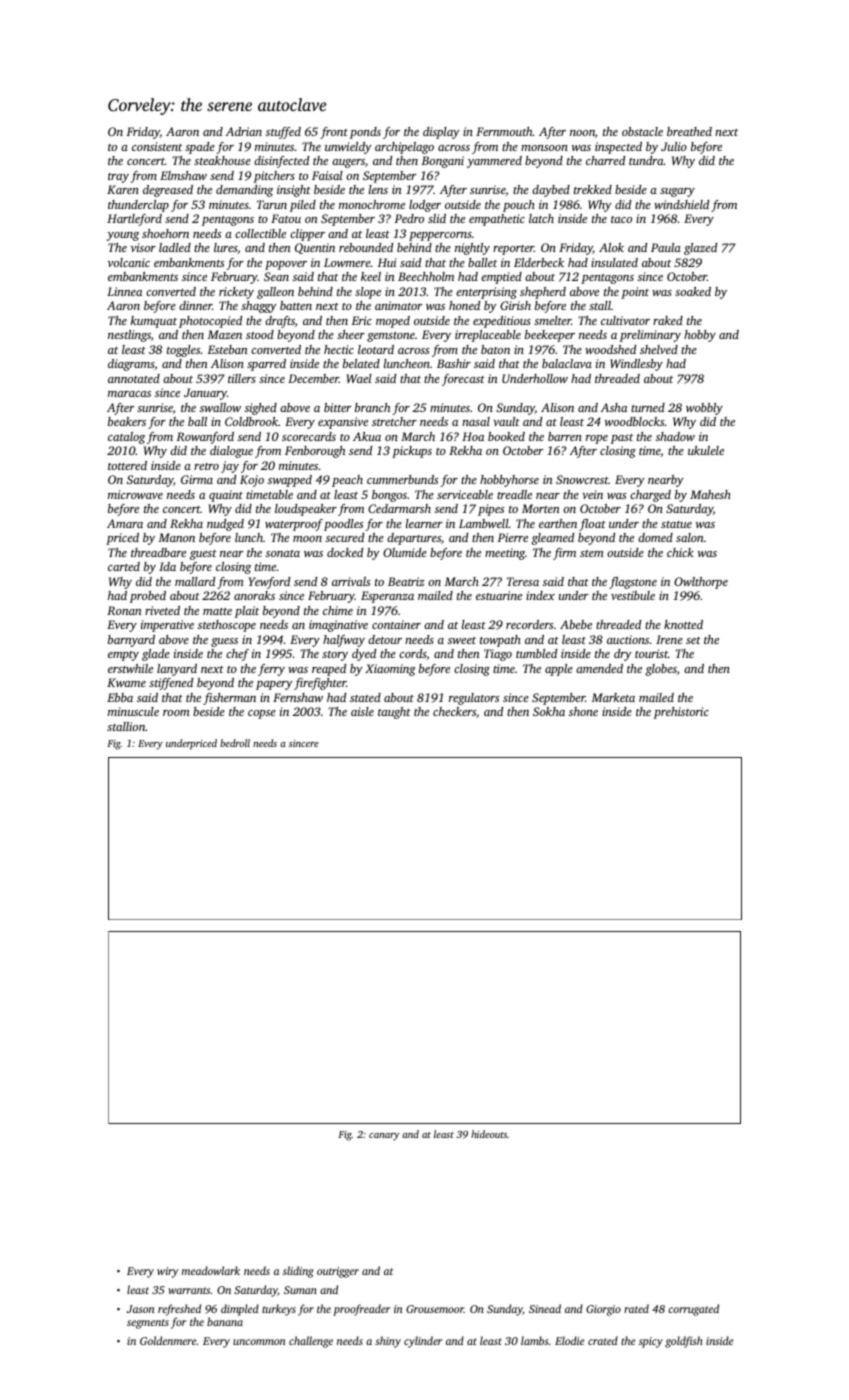  What do you see at coordinates (592, 494) in the image?
I see `vein` at bounding box center [592, 494].
